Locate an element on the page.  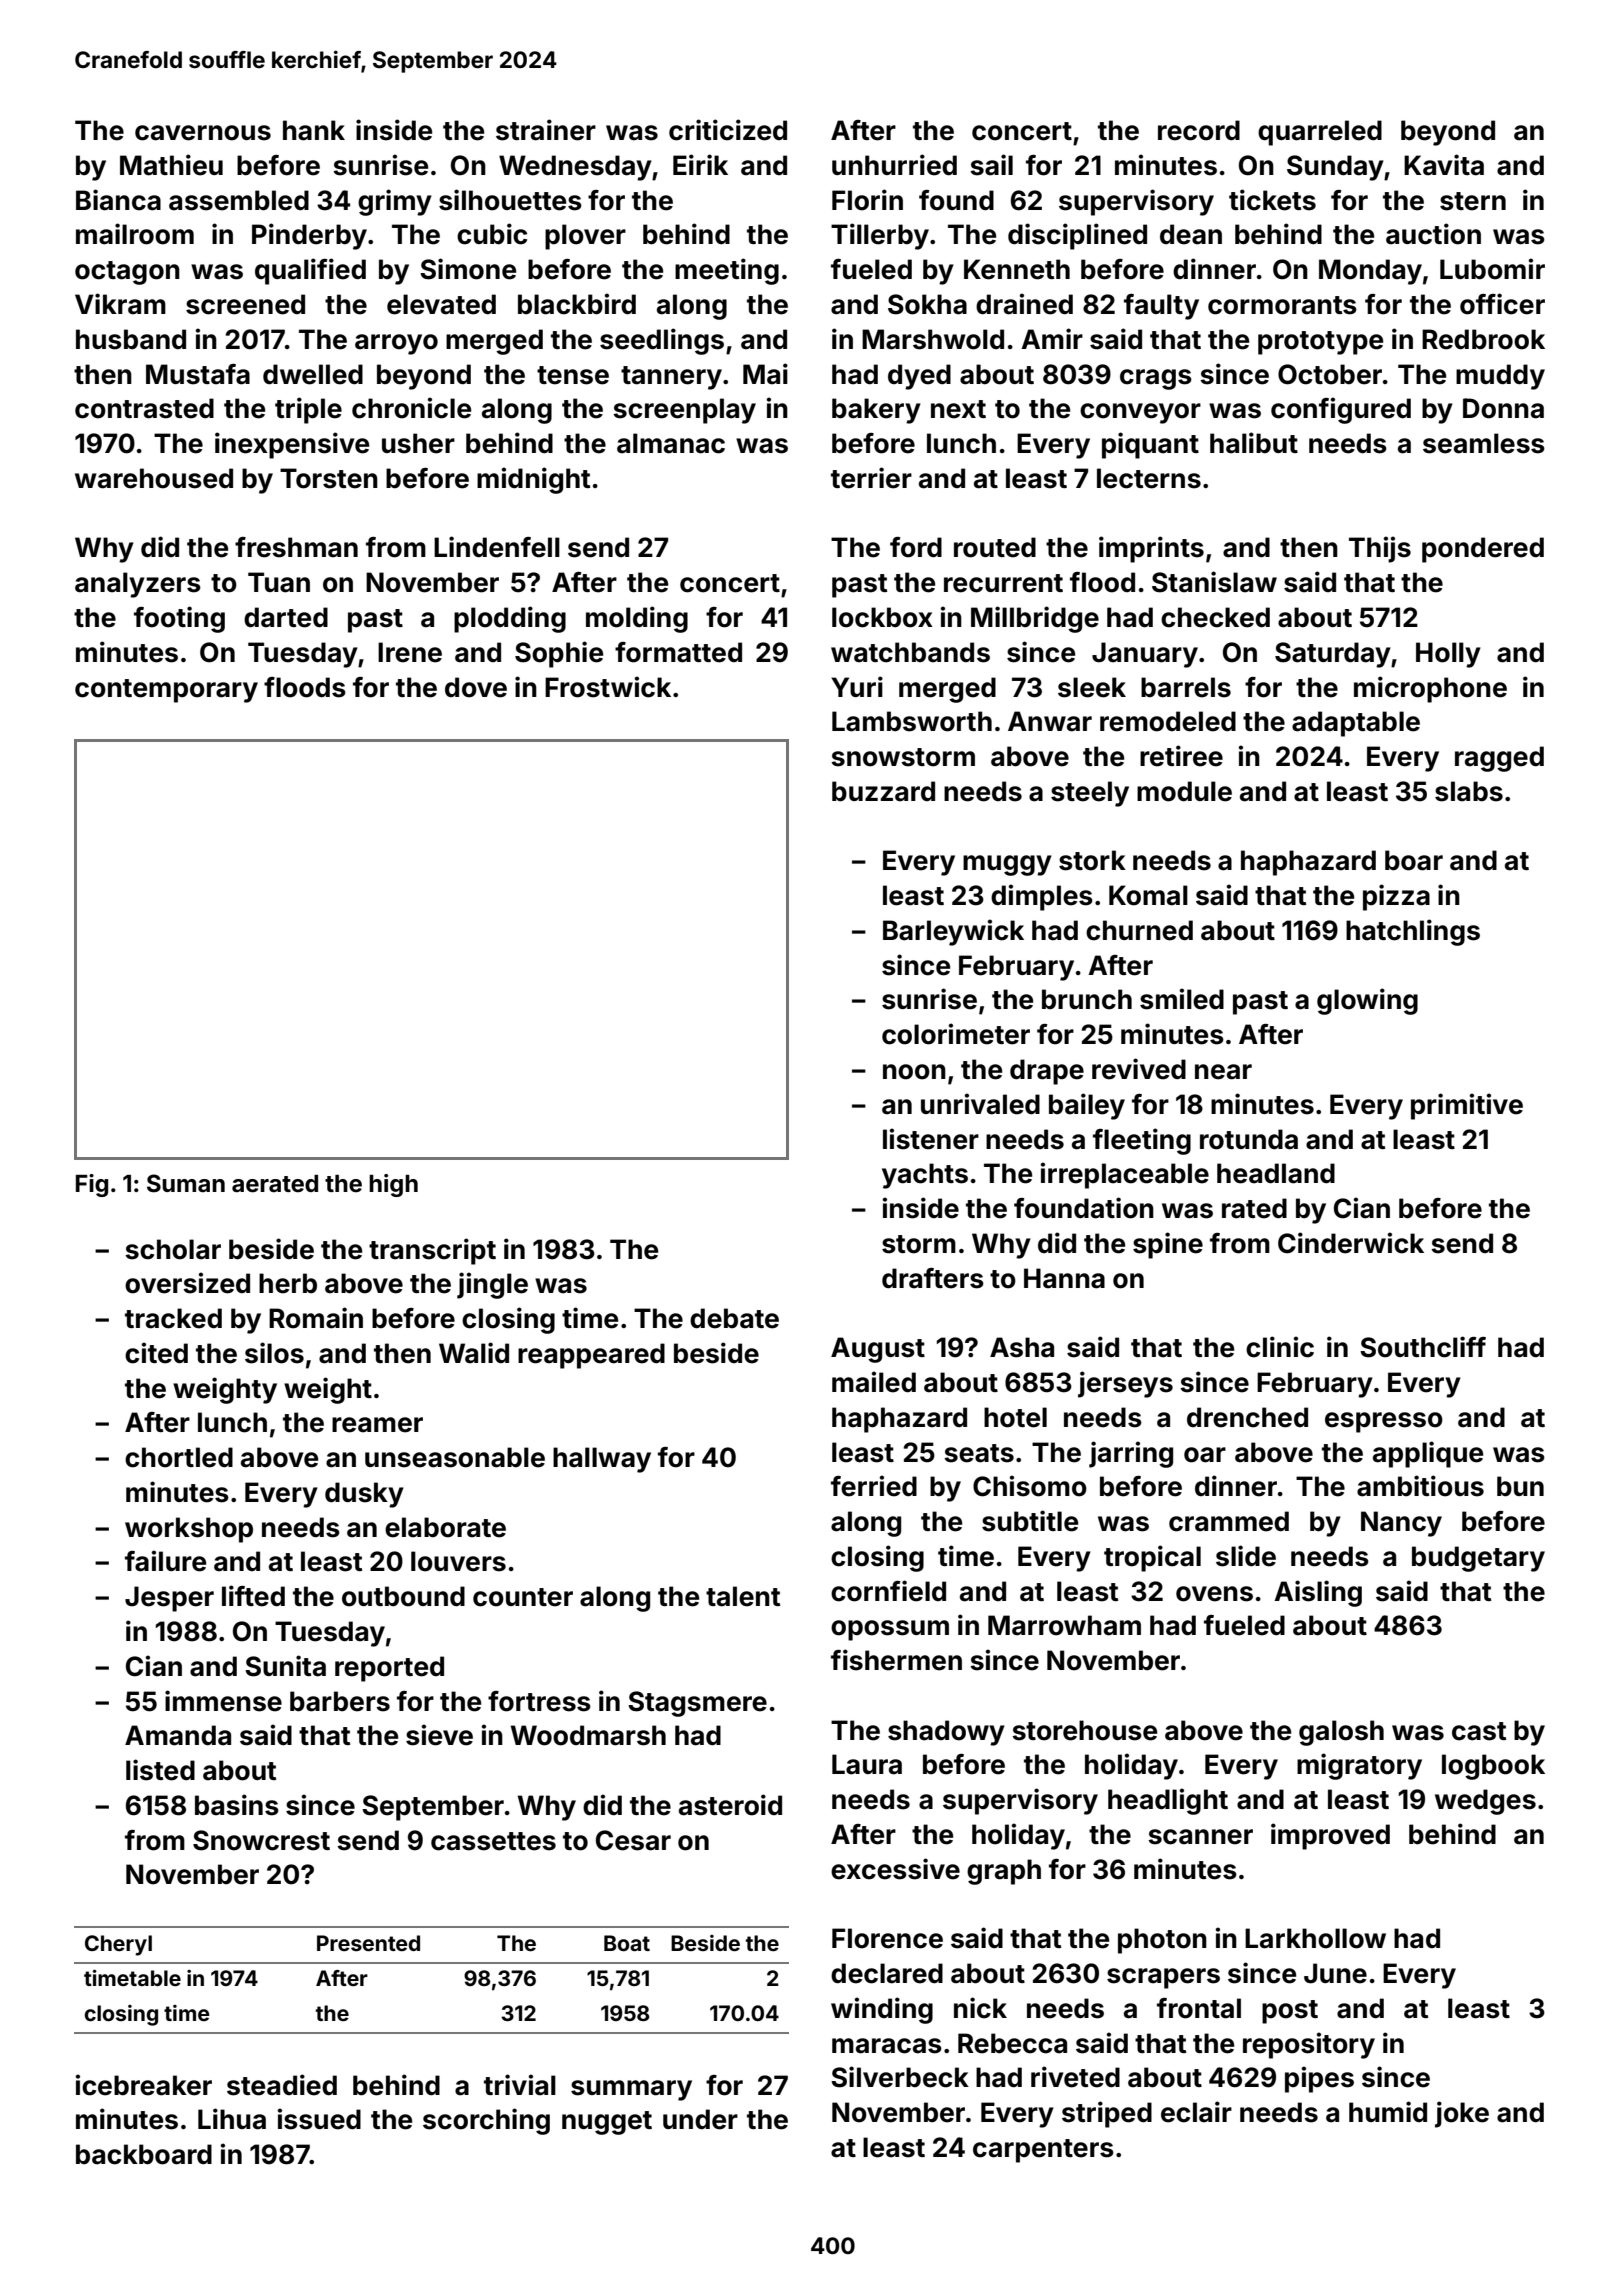
unhurried is located at coordinates (894, 165).
